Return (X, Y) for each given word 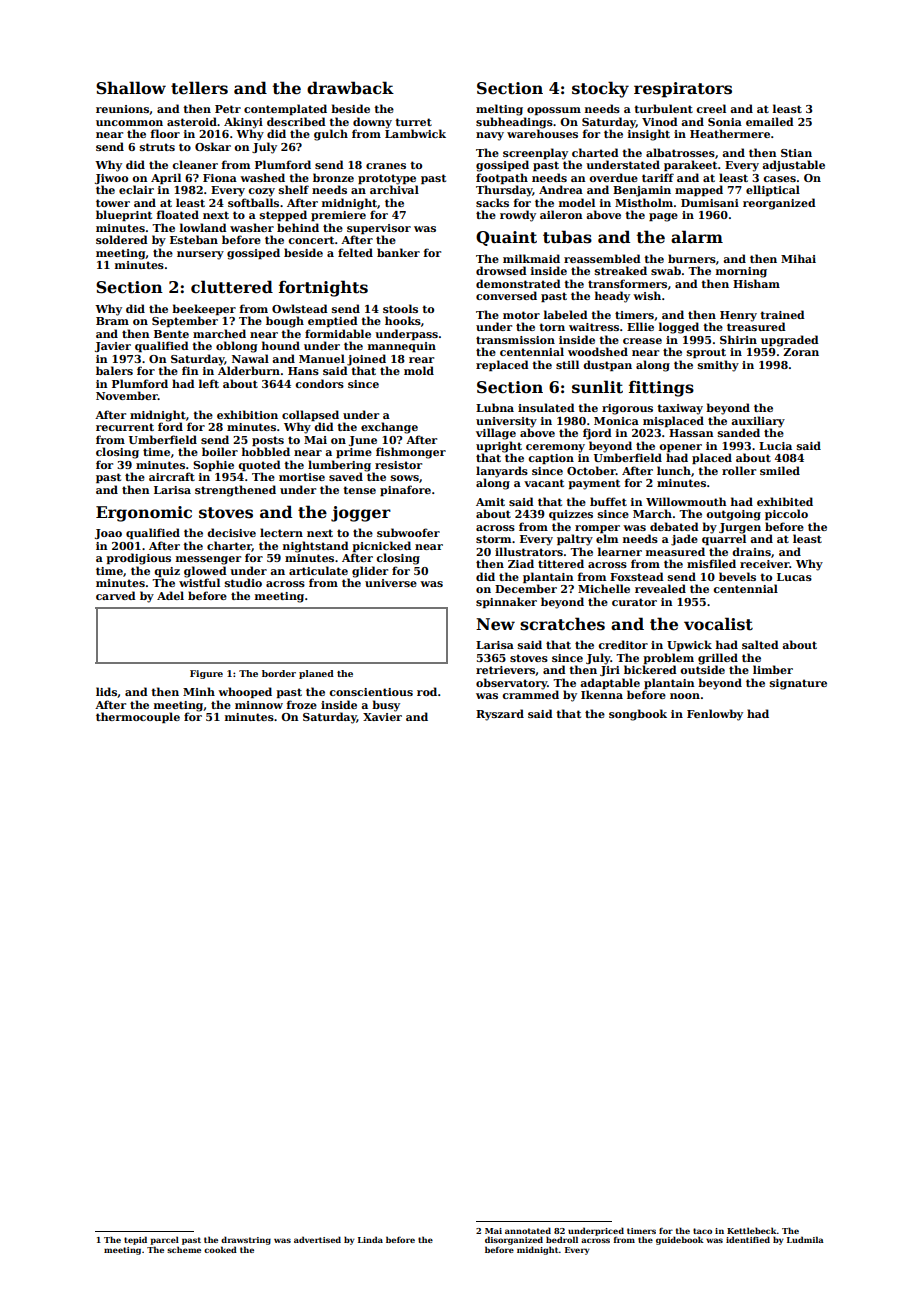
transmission (515, 340)
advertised (317, 1239)
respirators (683, 90)
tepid (135, 1240)
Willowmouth (686, 501)
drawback (350, 88)
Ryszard (500, 715)
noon (685, 696)
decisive (231, 532)
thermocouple (138, 717)
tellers (199, 88)
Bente (171, 334)
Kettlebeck (752, 1230)
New (495, 624)
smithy (718, 366)
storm (493, 539)
